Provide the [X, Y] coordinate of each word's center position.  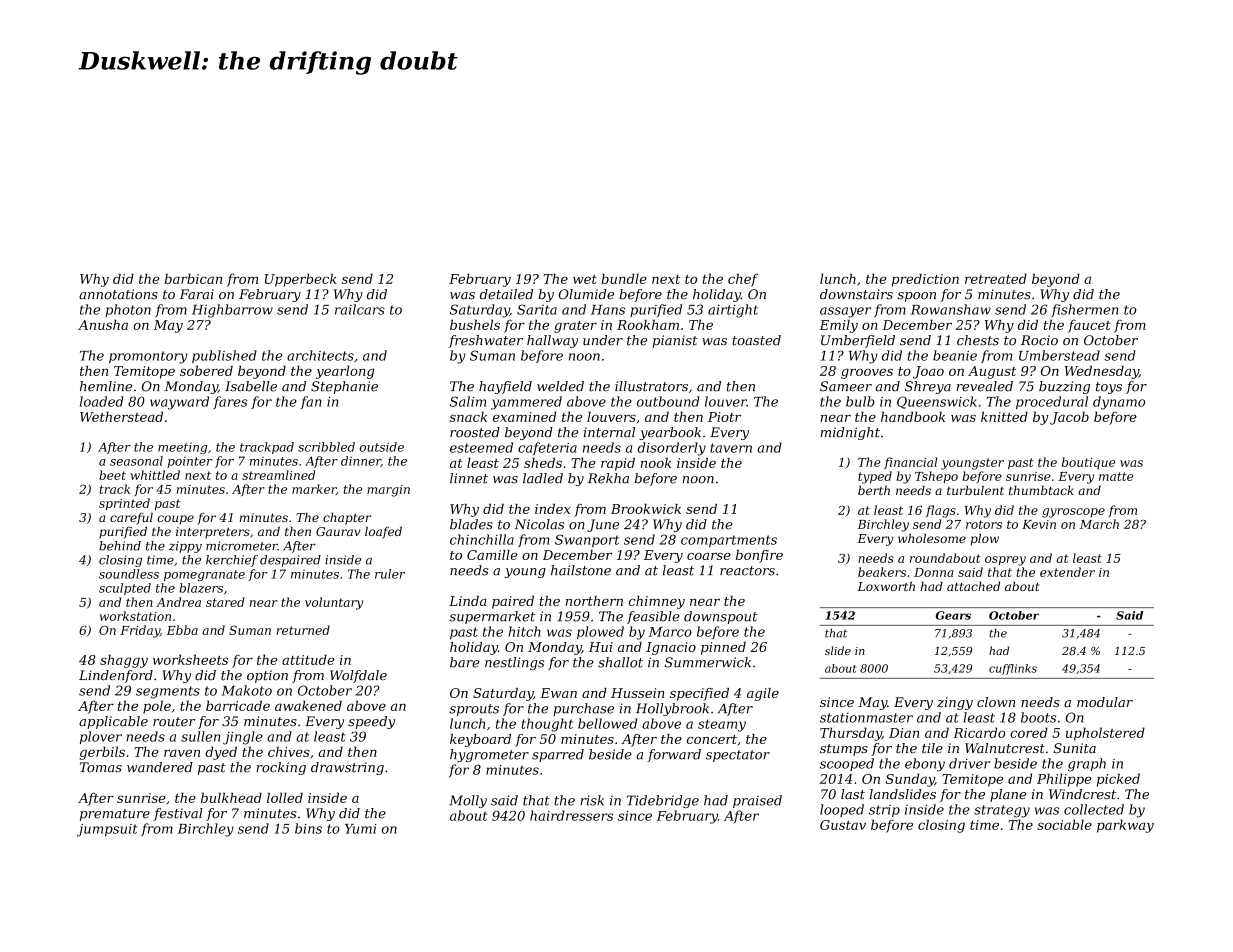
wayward [179, 403]
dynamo [1119, 403]
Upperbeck [301, 280]
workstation [135, 616]
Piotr [724, 417]
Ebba [182, 630]
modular [1105, 702]
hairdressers [571, 815]
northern [594, 601]
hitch [524, 631]
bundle [624, 278]
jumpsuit [107, 830]
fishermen [1084, 310]
